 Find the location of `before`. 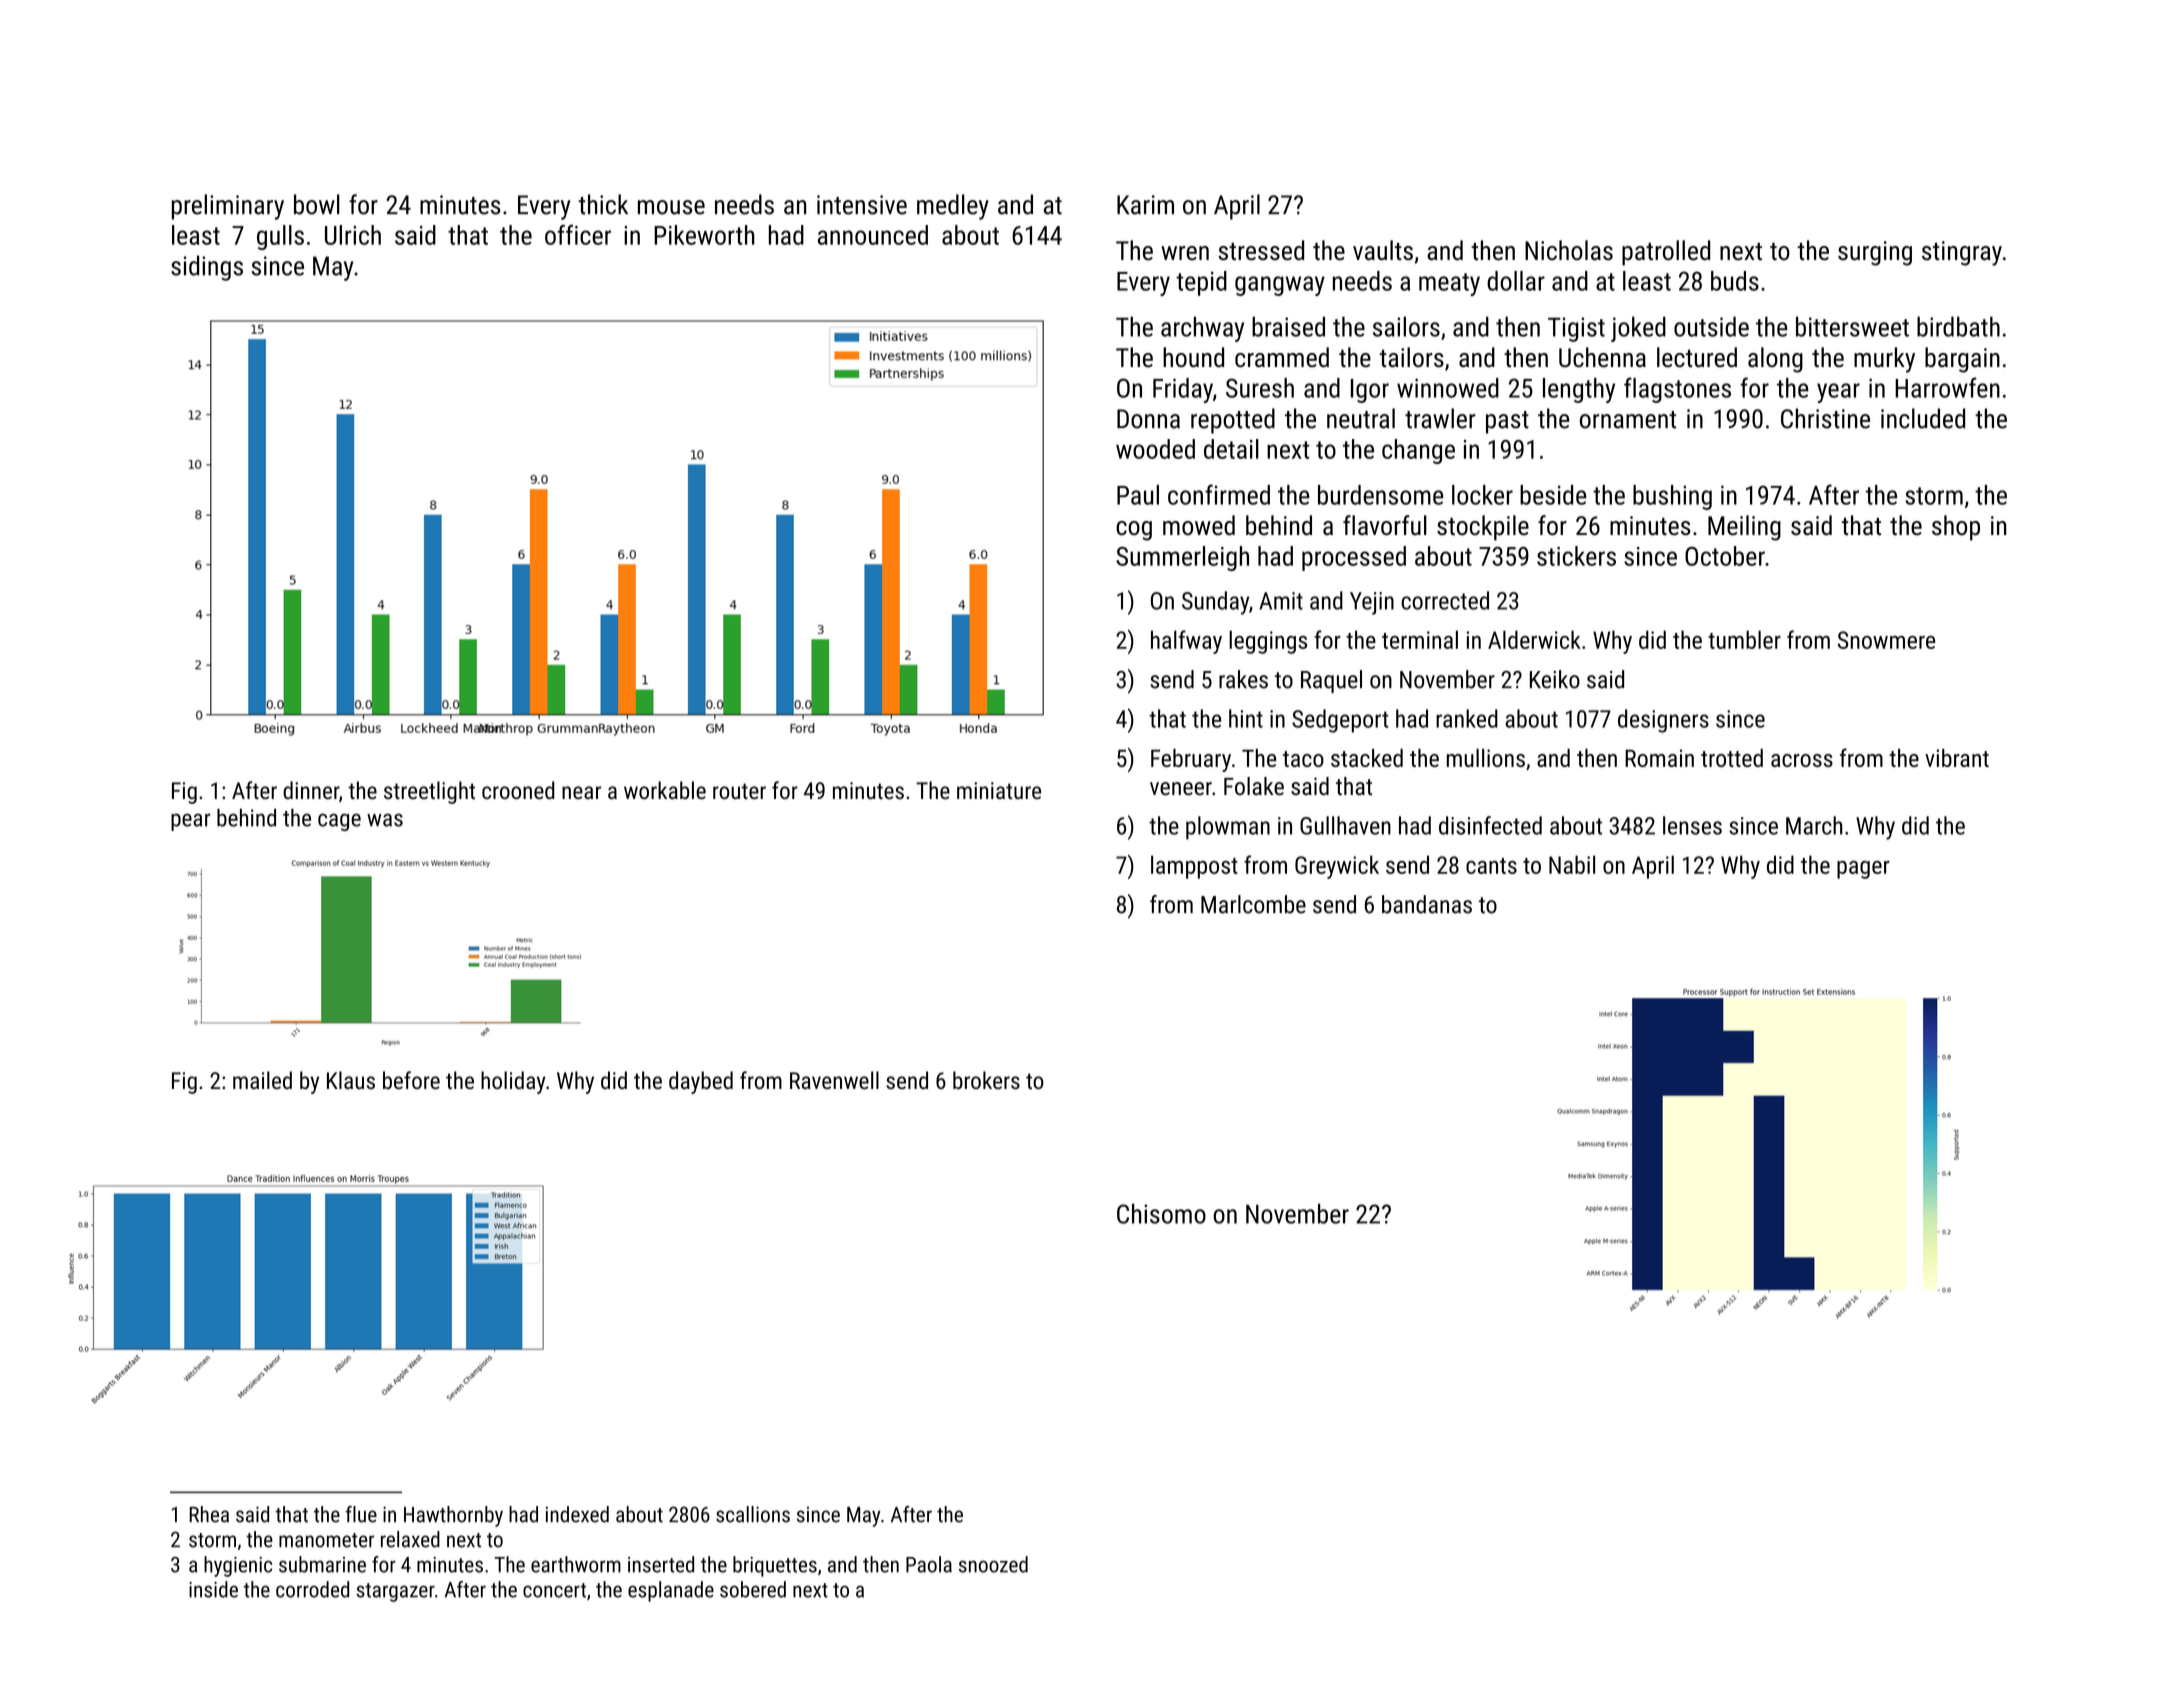

before is located at coordinates (411, 1080).
